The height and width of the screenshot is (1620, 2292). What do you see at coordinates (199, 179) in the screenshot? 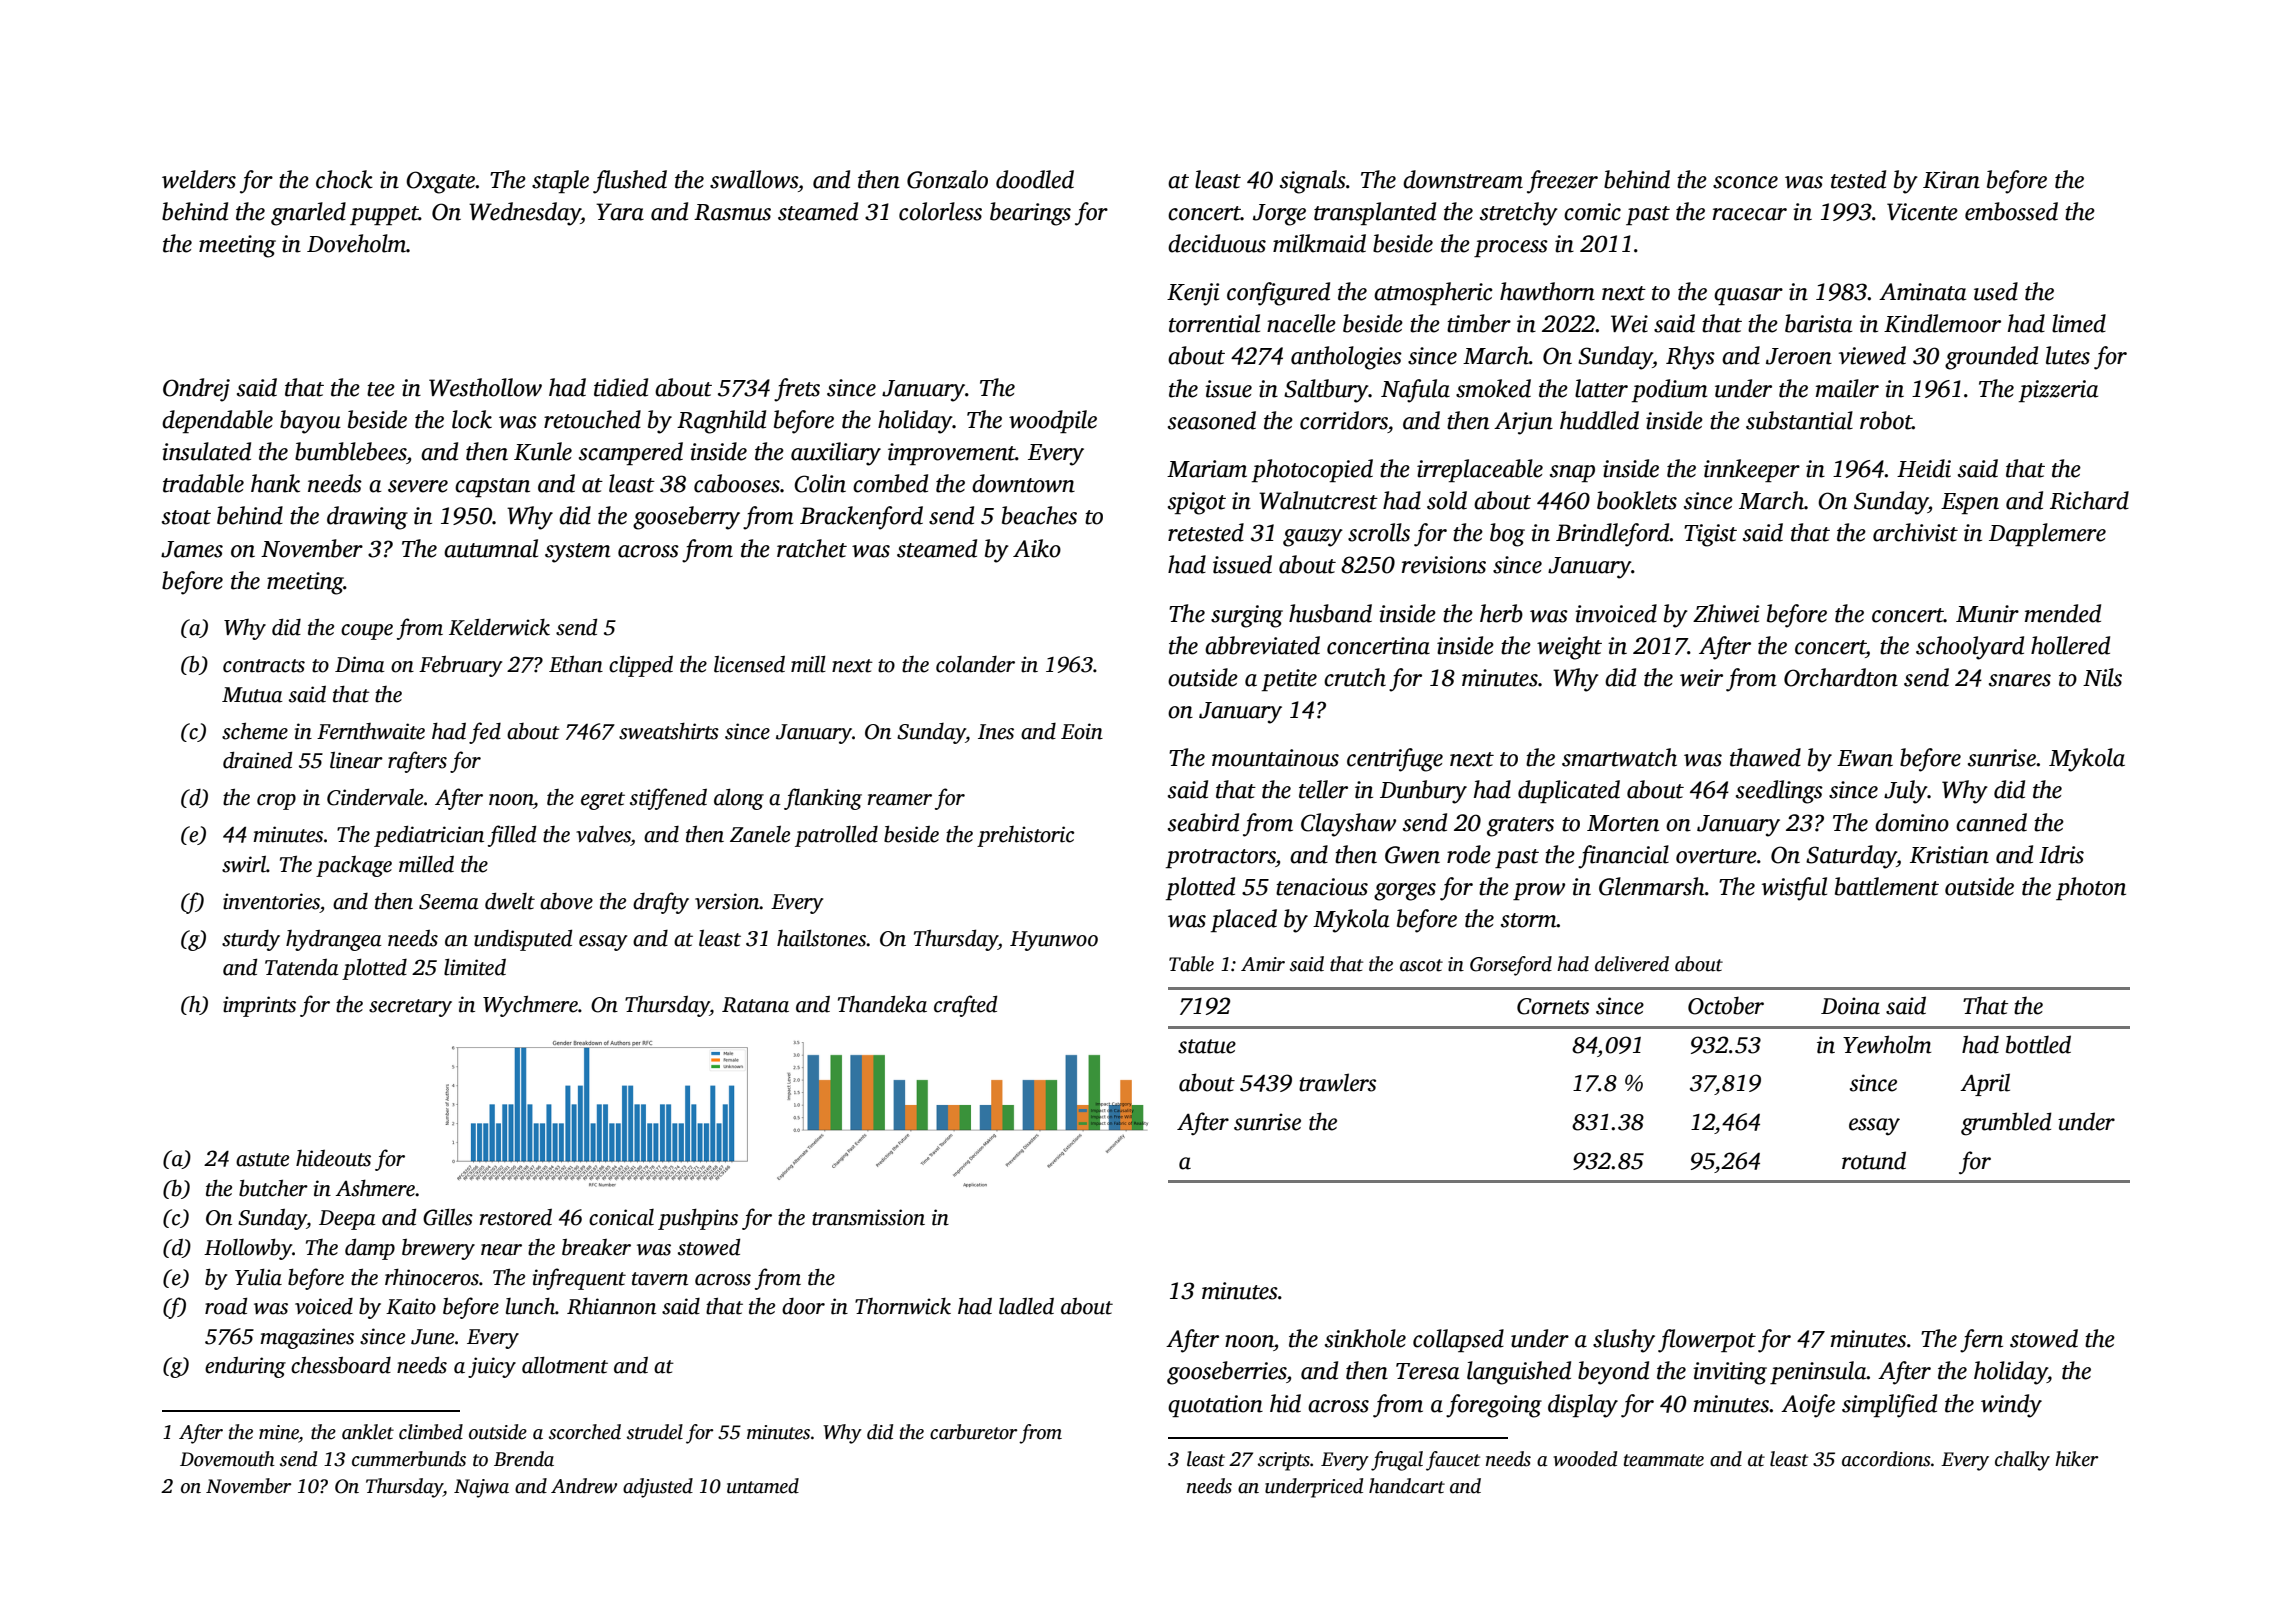
I see `welders` at bounding box center [199, 179].
